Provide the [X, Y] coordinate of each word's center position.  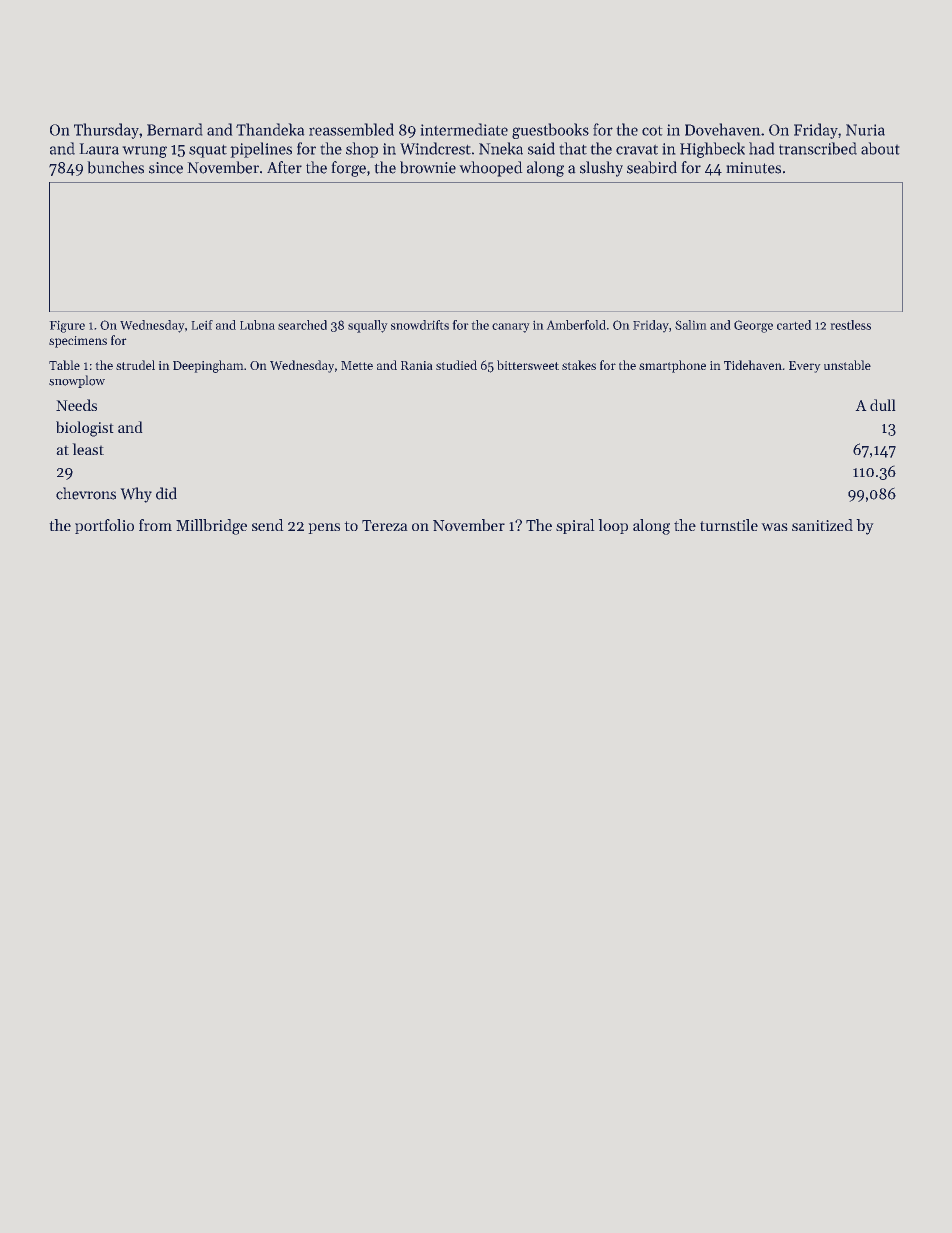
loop [613, 526]
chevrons [86, 493]
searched [302, 325]
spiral [575, 526]
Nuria [865, 130]
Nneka [501, 148]
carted [794, 325]
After [284, 167]
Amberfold [576, 325]
